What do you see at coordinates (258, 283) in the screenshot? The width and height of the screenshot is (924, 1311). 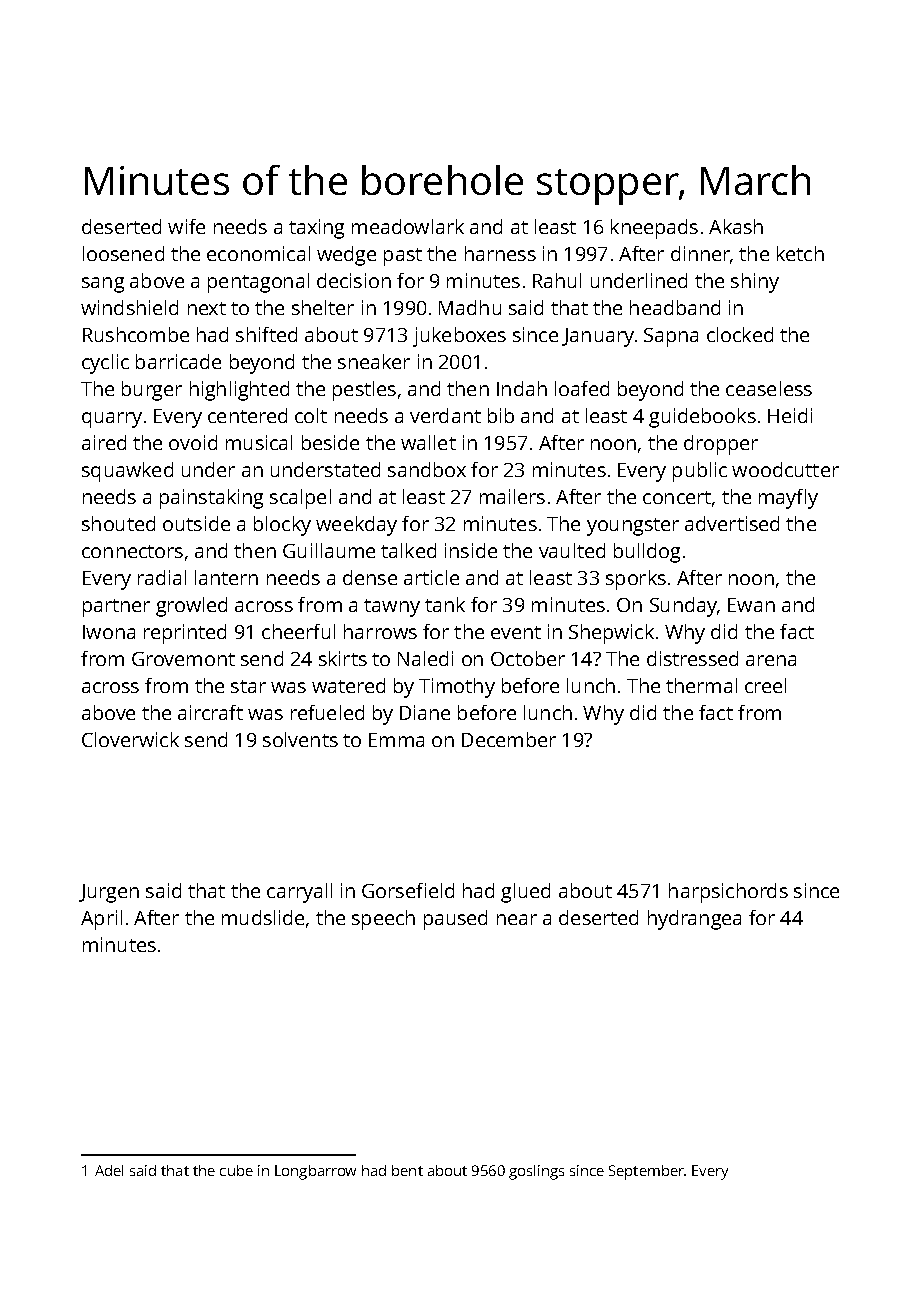 I see `pentagonal` at bounding box center [258, 283].
